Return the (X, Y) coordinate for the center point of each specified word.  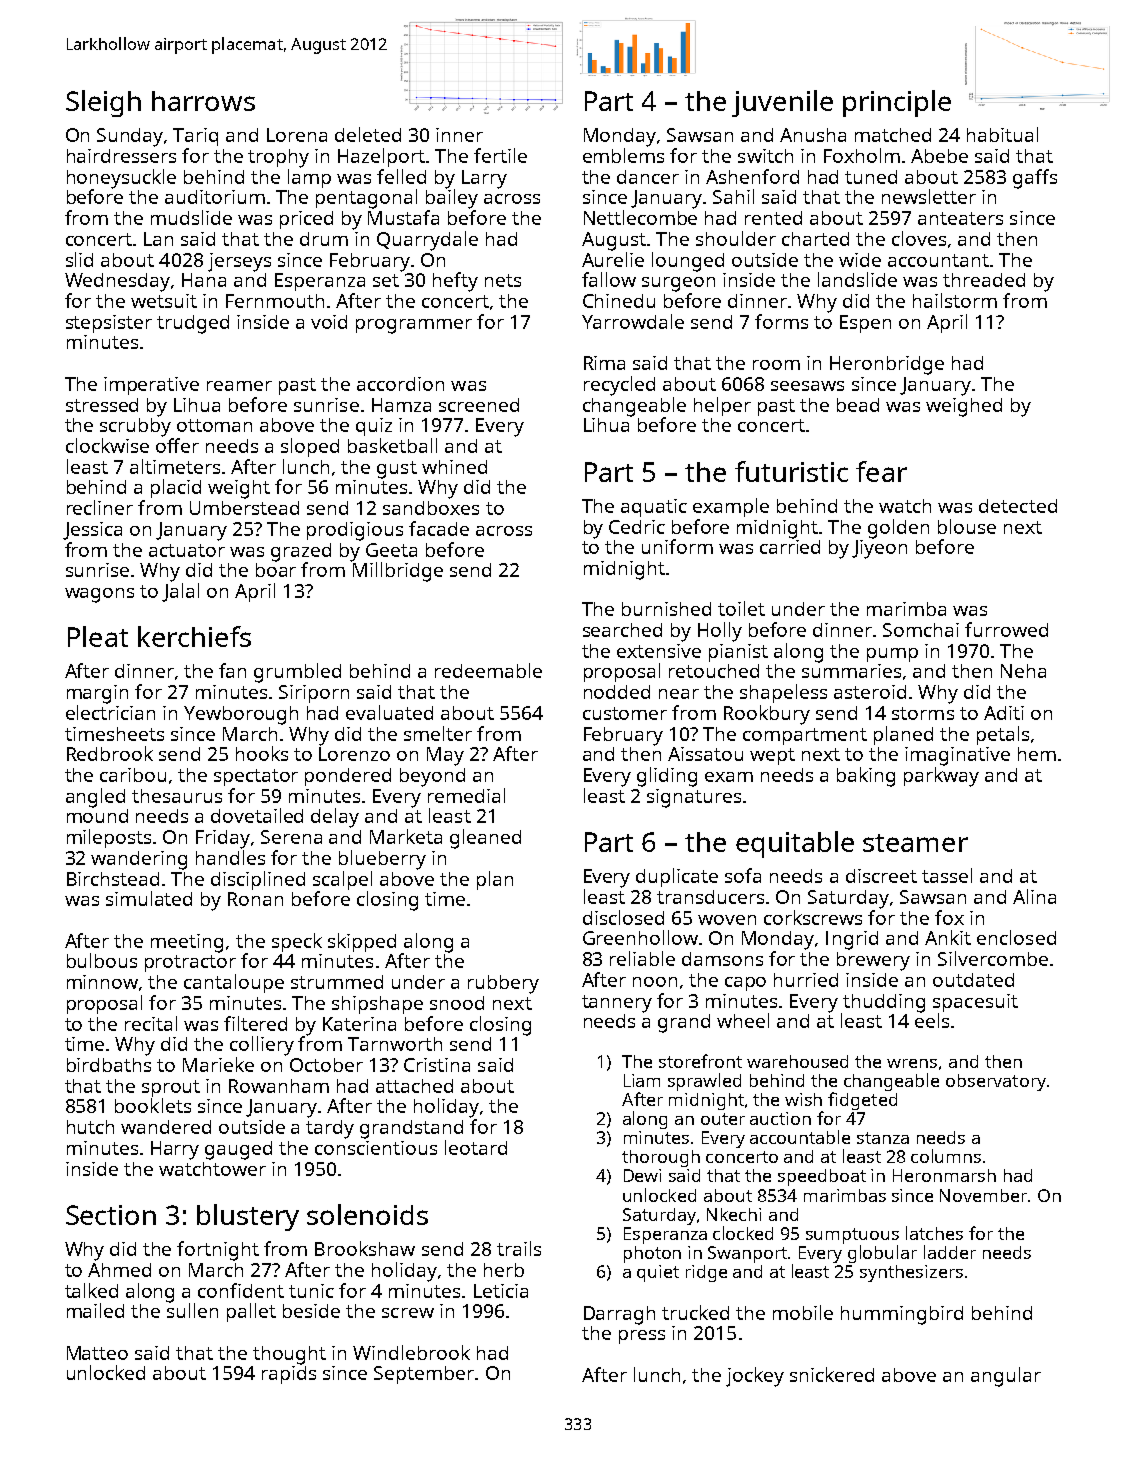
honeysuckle (121, 179)
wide (860, 260)
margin (97, 694)
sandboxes (431, 508)
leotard (476, 1147)
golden (898, 529)
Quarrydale (427, 241)
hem (1037, 754)
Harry (175, 1150)
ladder (950, 1252)
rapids (289, 1375)
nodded (617, 692)
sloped (310, 447)
